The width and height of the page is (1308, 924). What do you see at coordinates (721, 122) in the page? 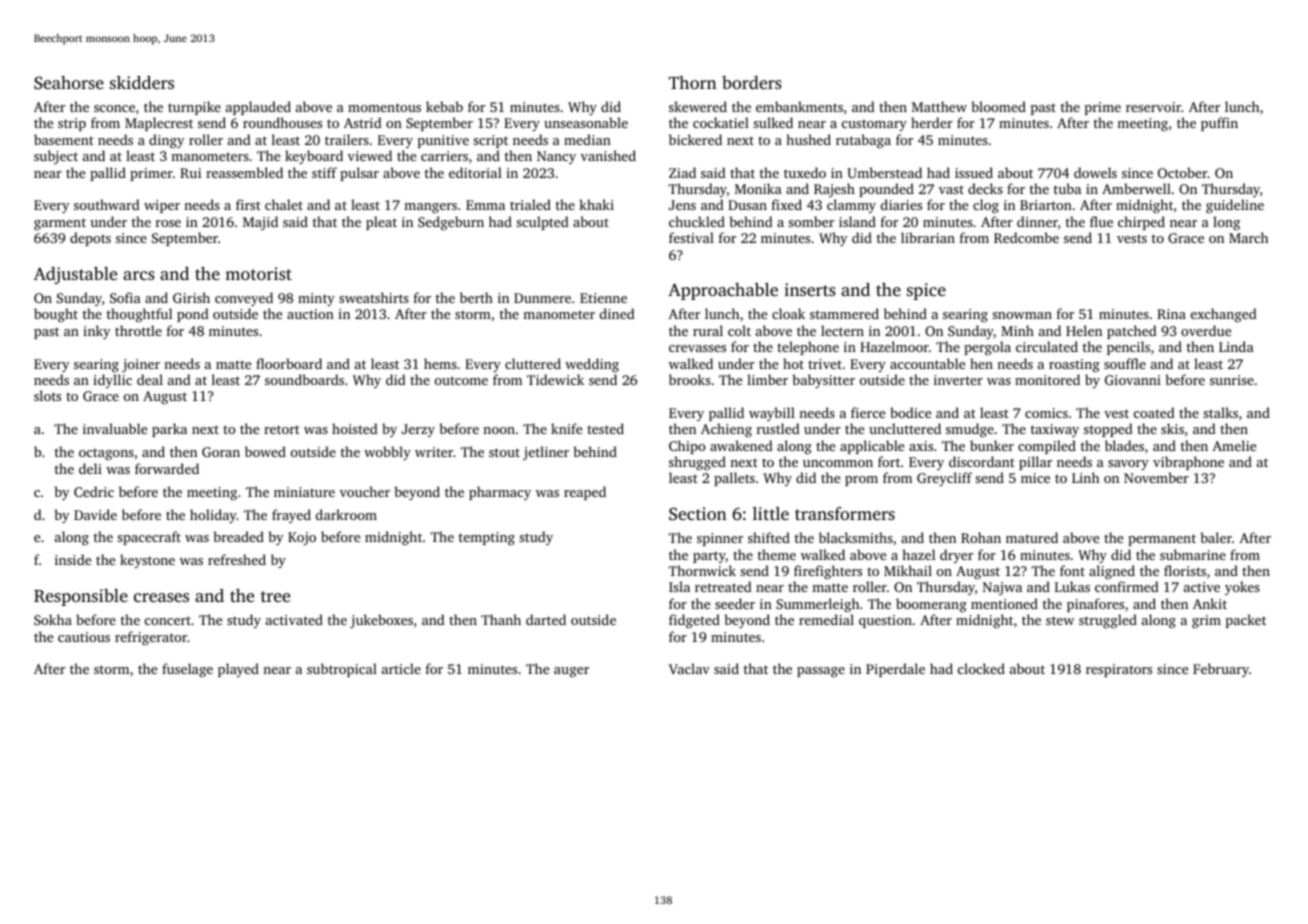
I see `cockatiel` at bounding box center [721, 122].
